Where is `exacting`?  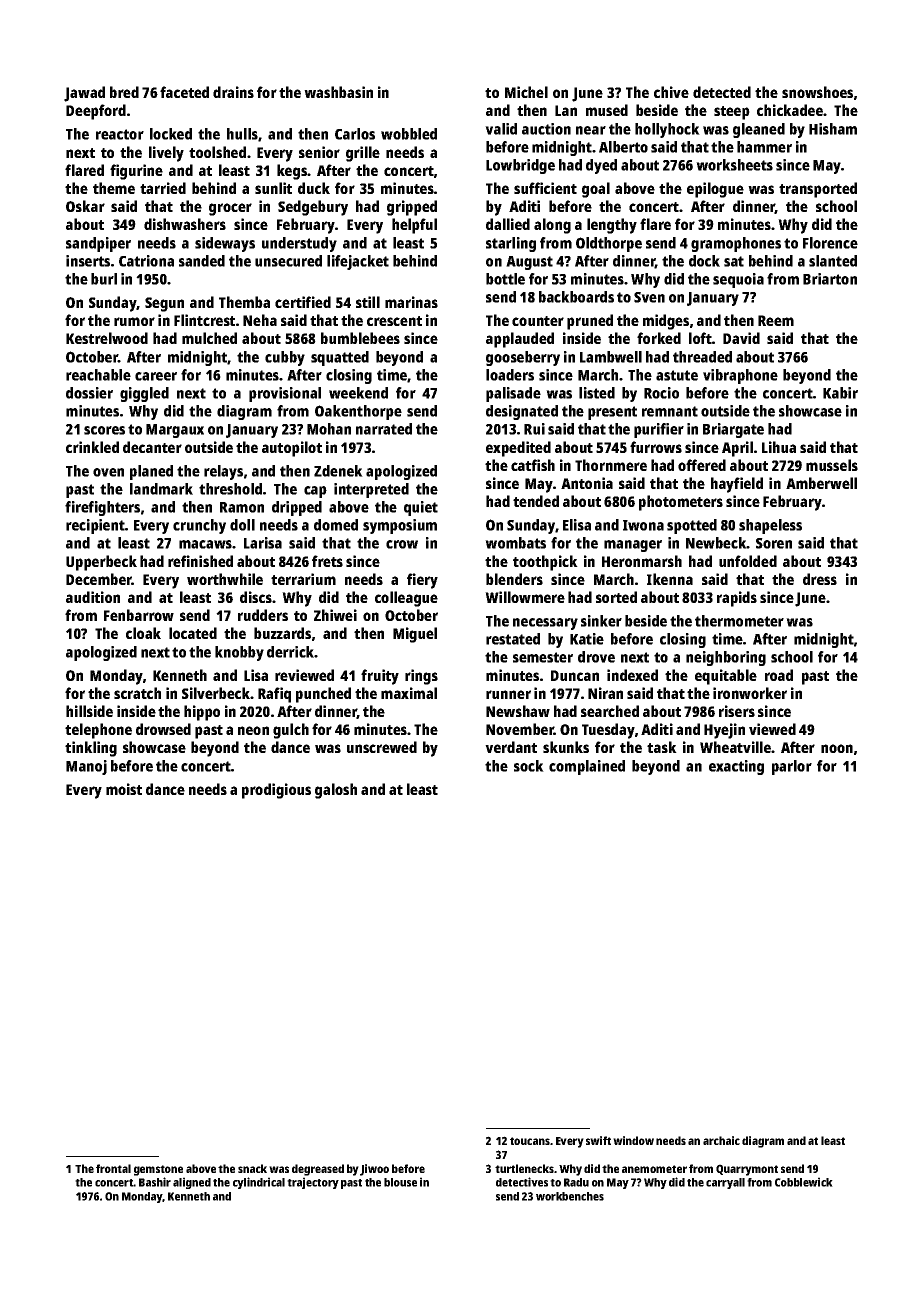 exacting is located at coordinates (736, 767).
